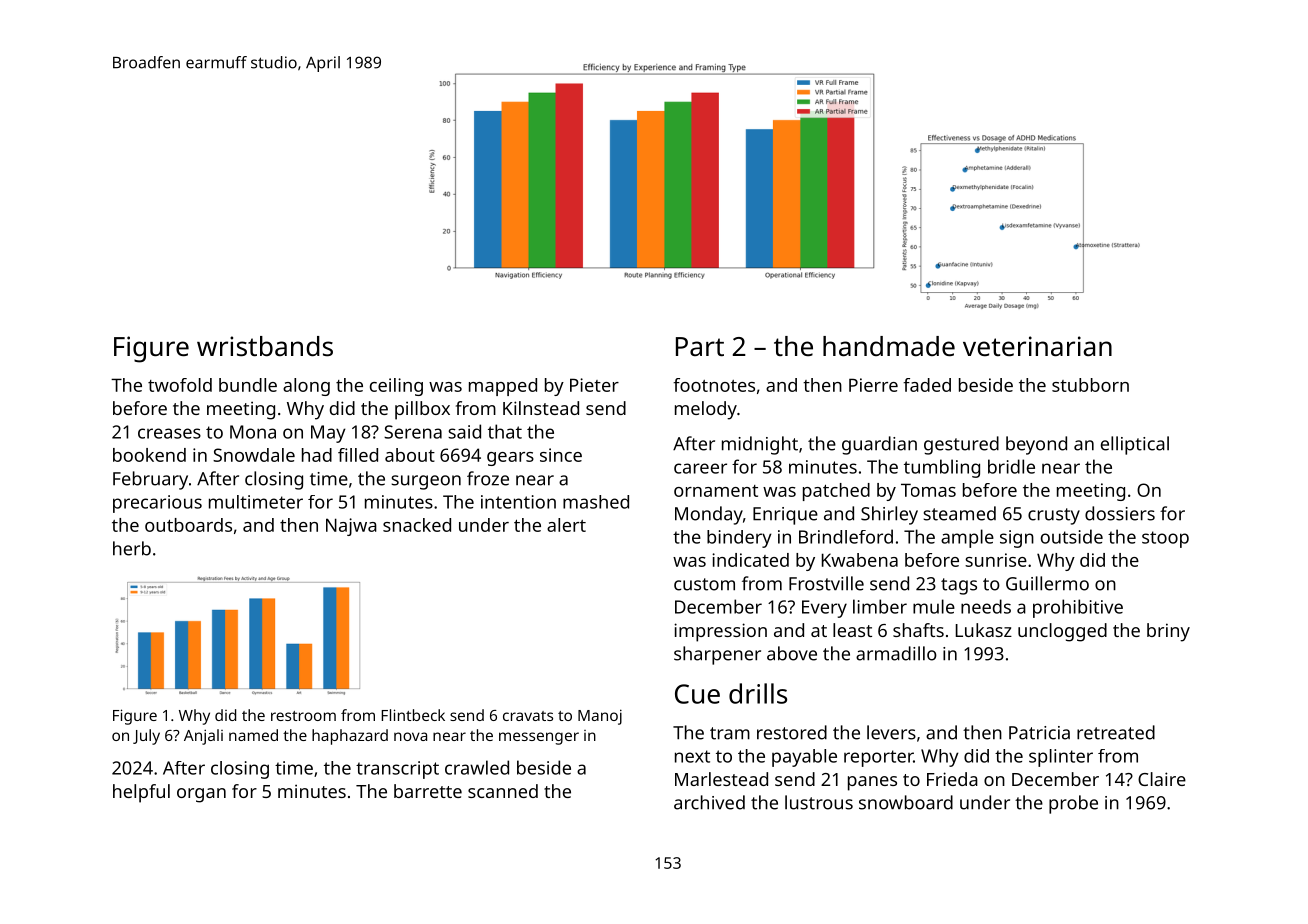 The height and width of the screenshot is (924, 1308). What do you see at coordinates (1135, 445) in the screenshot?
I see `elliptical` at bounding box center [1135, 445].
